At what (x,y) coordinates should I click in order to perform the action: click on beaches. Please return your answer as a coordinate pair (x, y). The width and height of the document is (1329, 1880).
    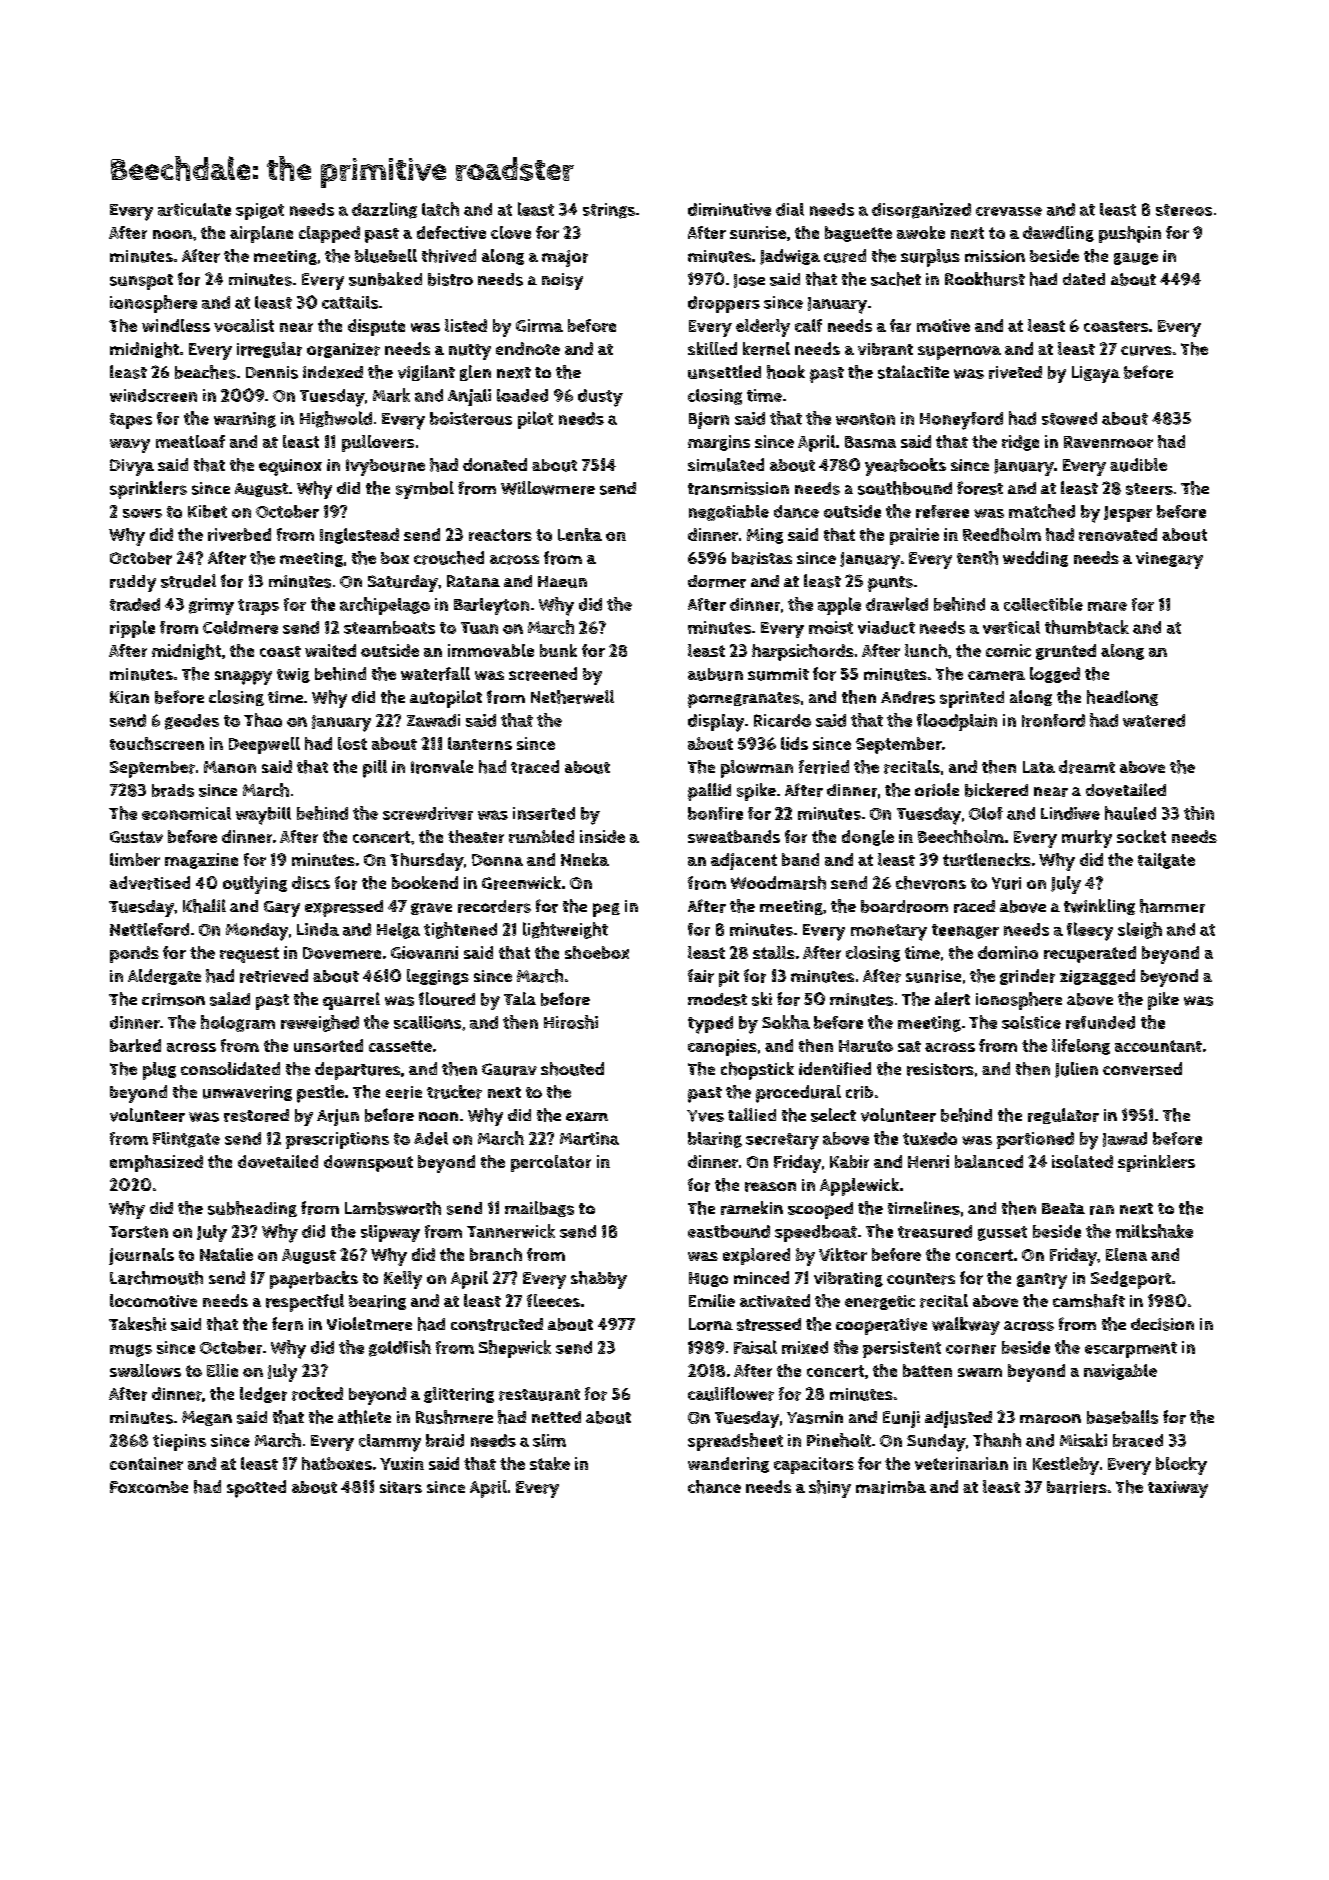
    Looking at the image, I should click on (205, 372).
